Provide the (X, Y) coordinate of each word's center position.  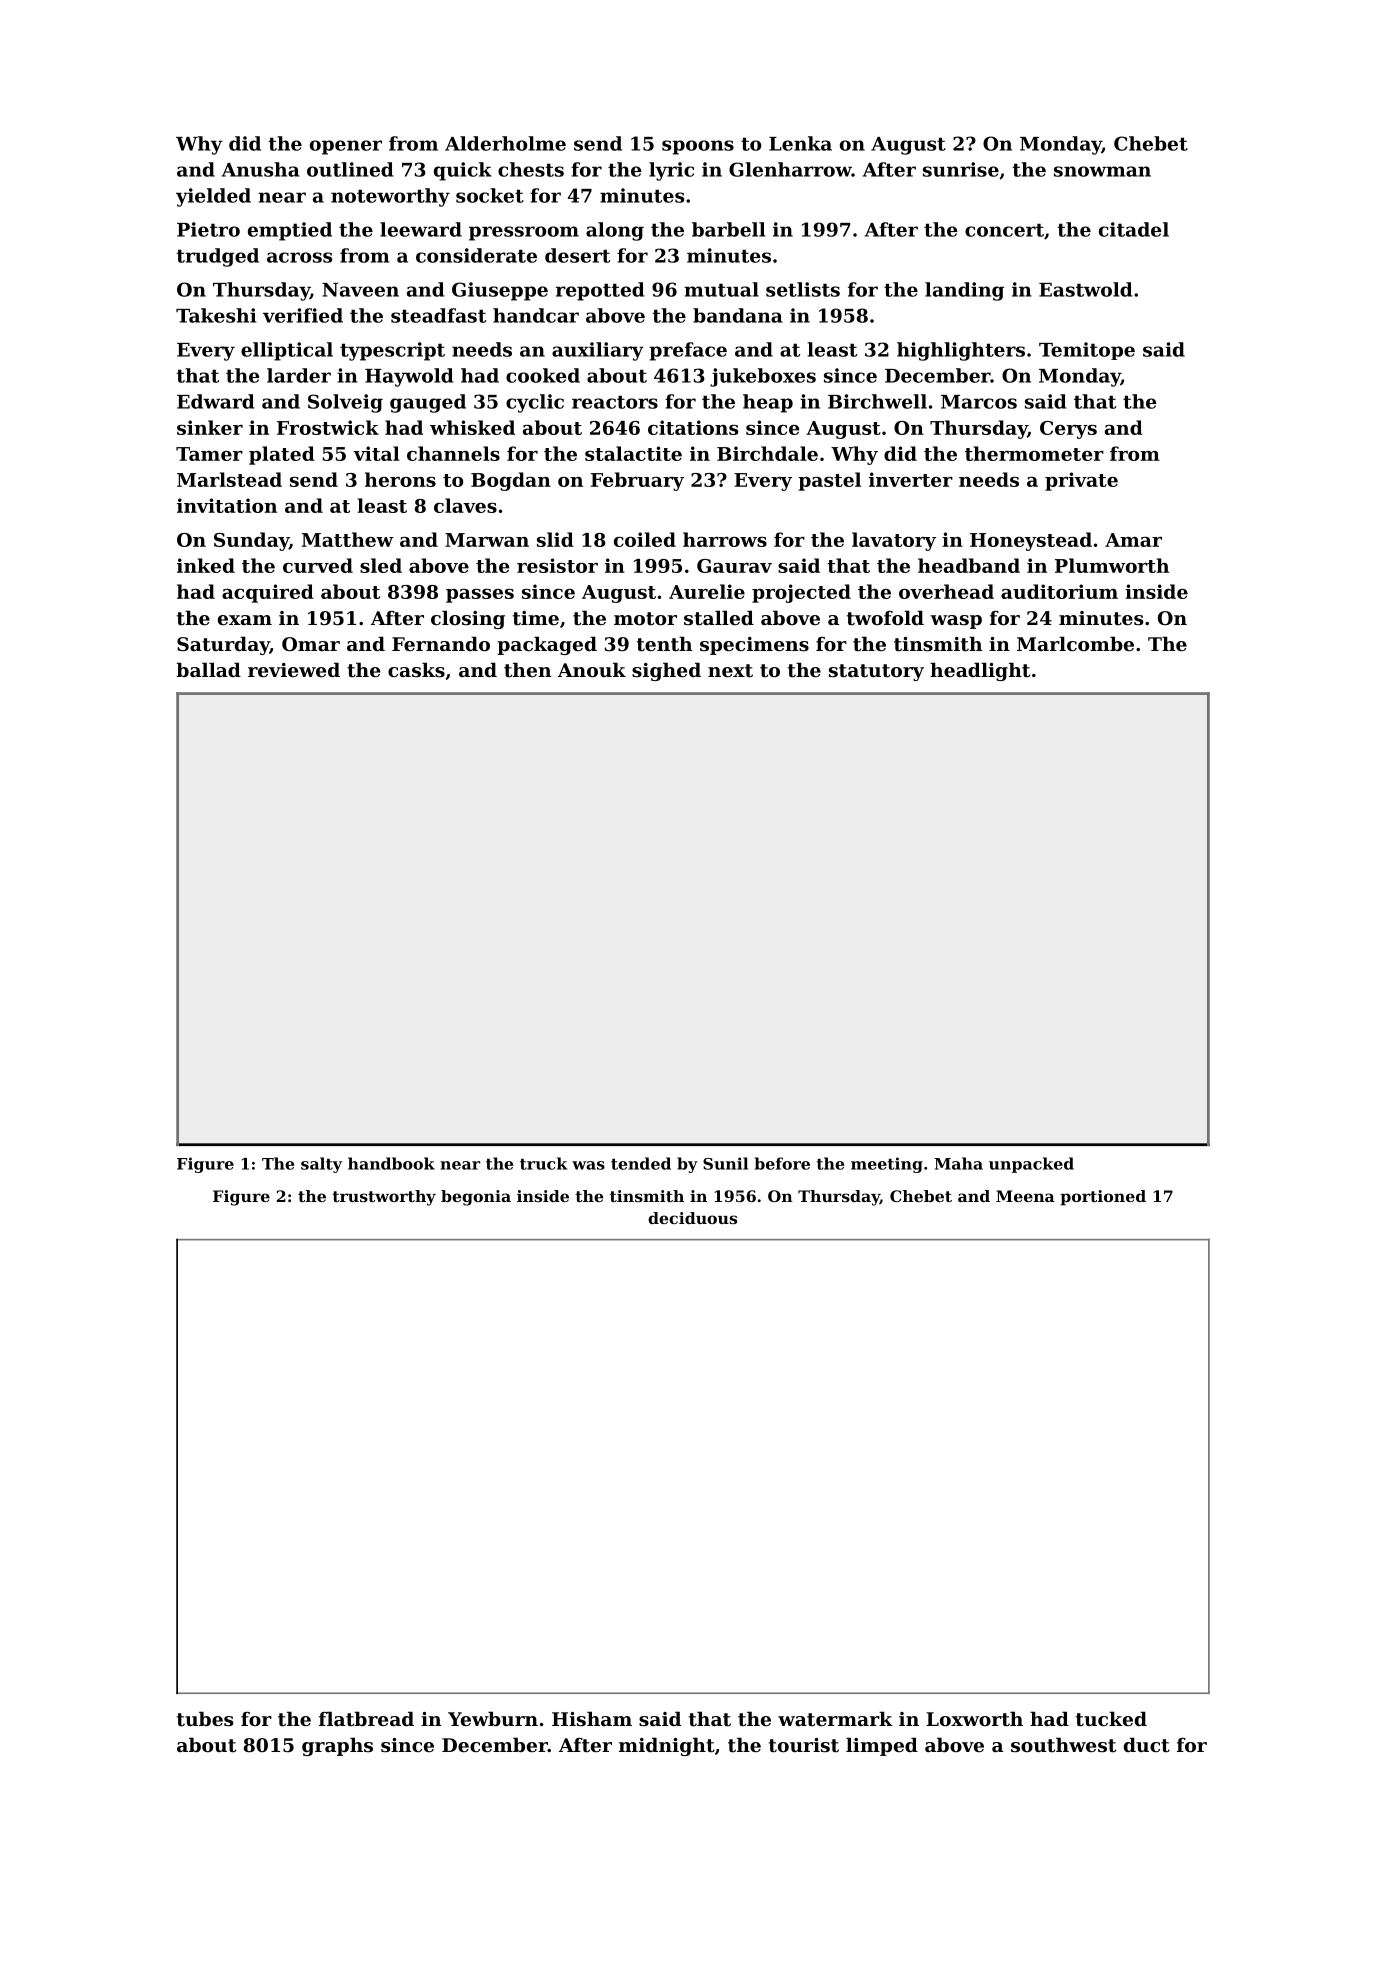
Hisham (592, 1718)
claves (465, 505)
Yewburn (493, 1718)
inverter (911, 479)
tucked (1111, 1719)
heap (768, 403)
